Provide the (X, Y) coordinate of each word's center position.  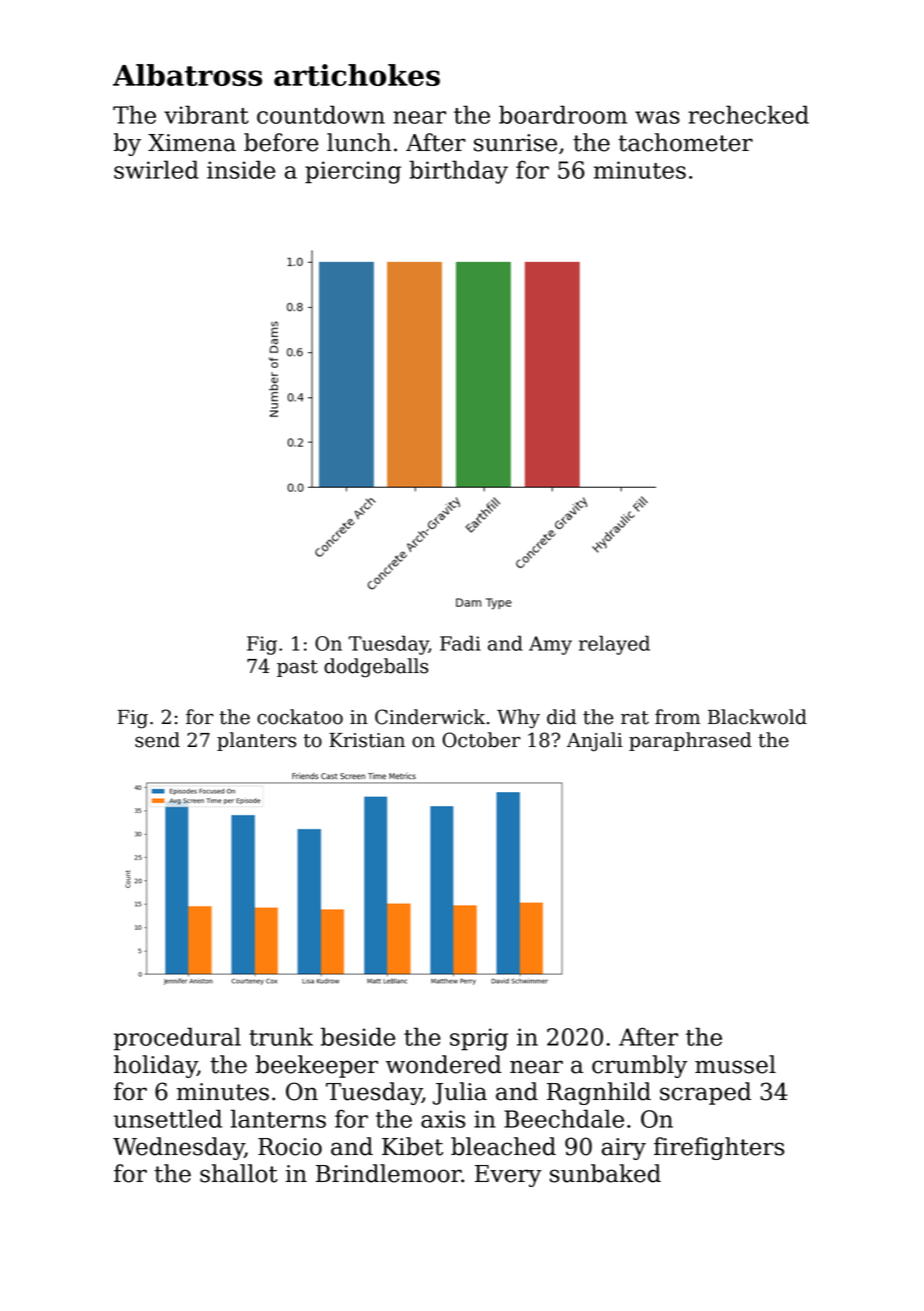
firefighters (719, 1148)
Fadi (460, 643)
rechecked (748, 114)
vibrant (206, 114)
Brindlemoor (388, 1173)
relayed (614, 645)
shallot (239, 1173)
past (297, 668)
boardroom (563, 114)
